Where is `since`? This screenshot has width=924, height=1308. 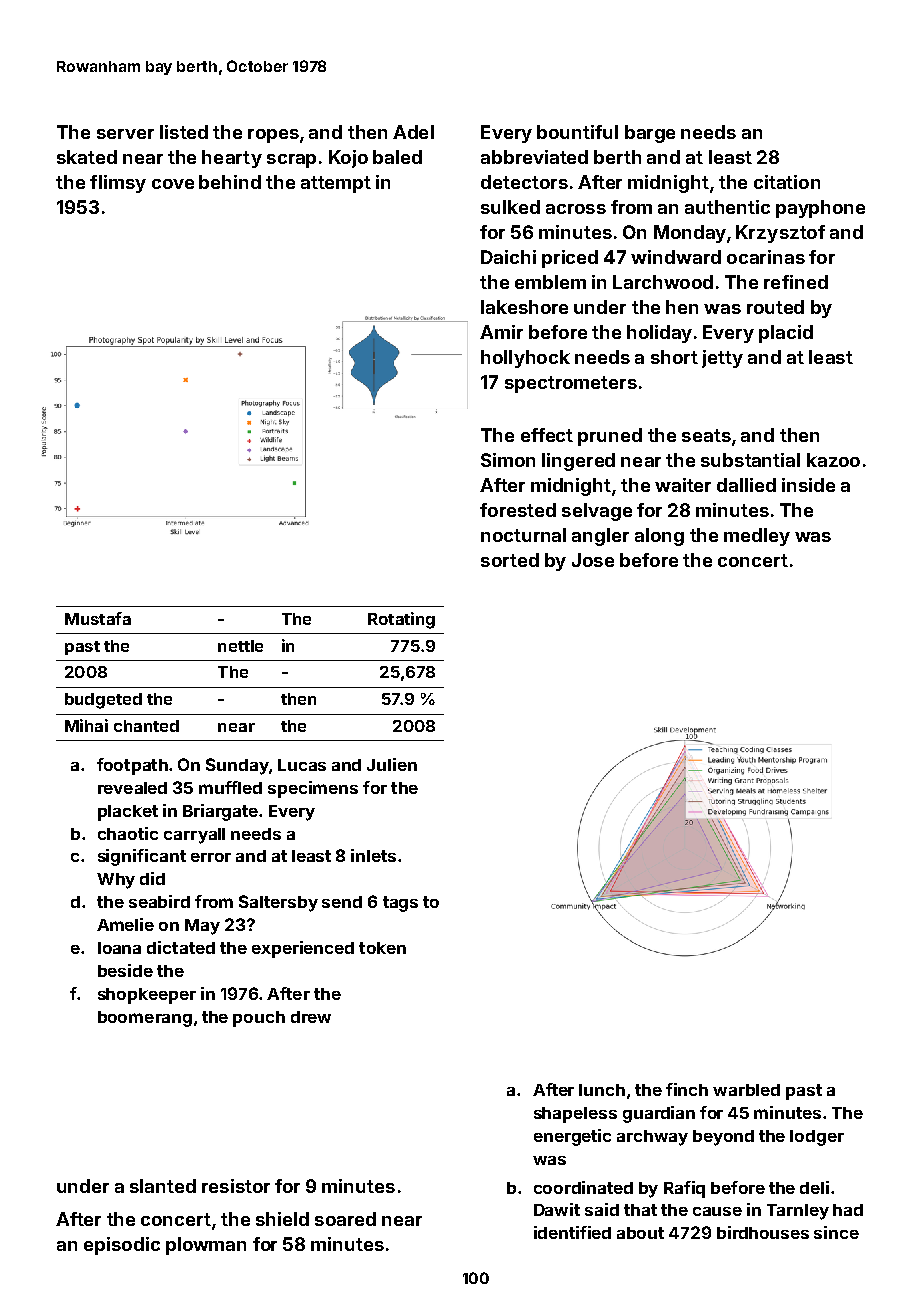
since is located at coordinates (836, 1232).
